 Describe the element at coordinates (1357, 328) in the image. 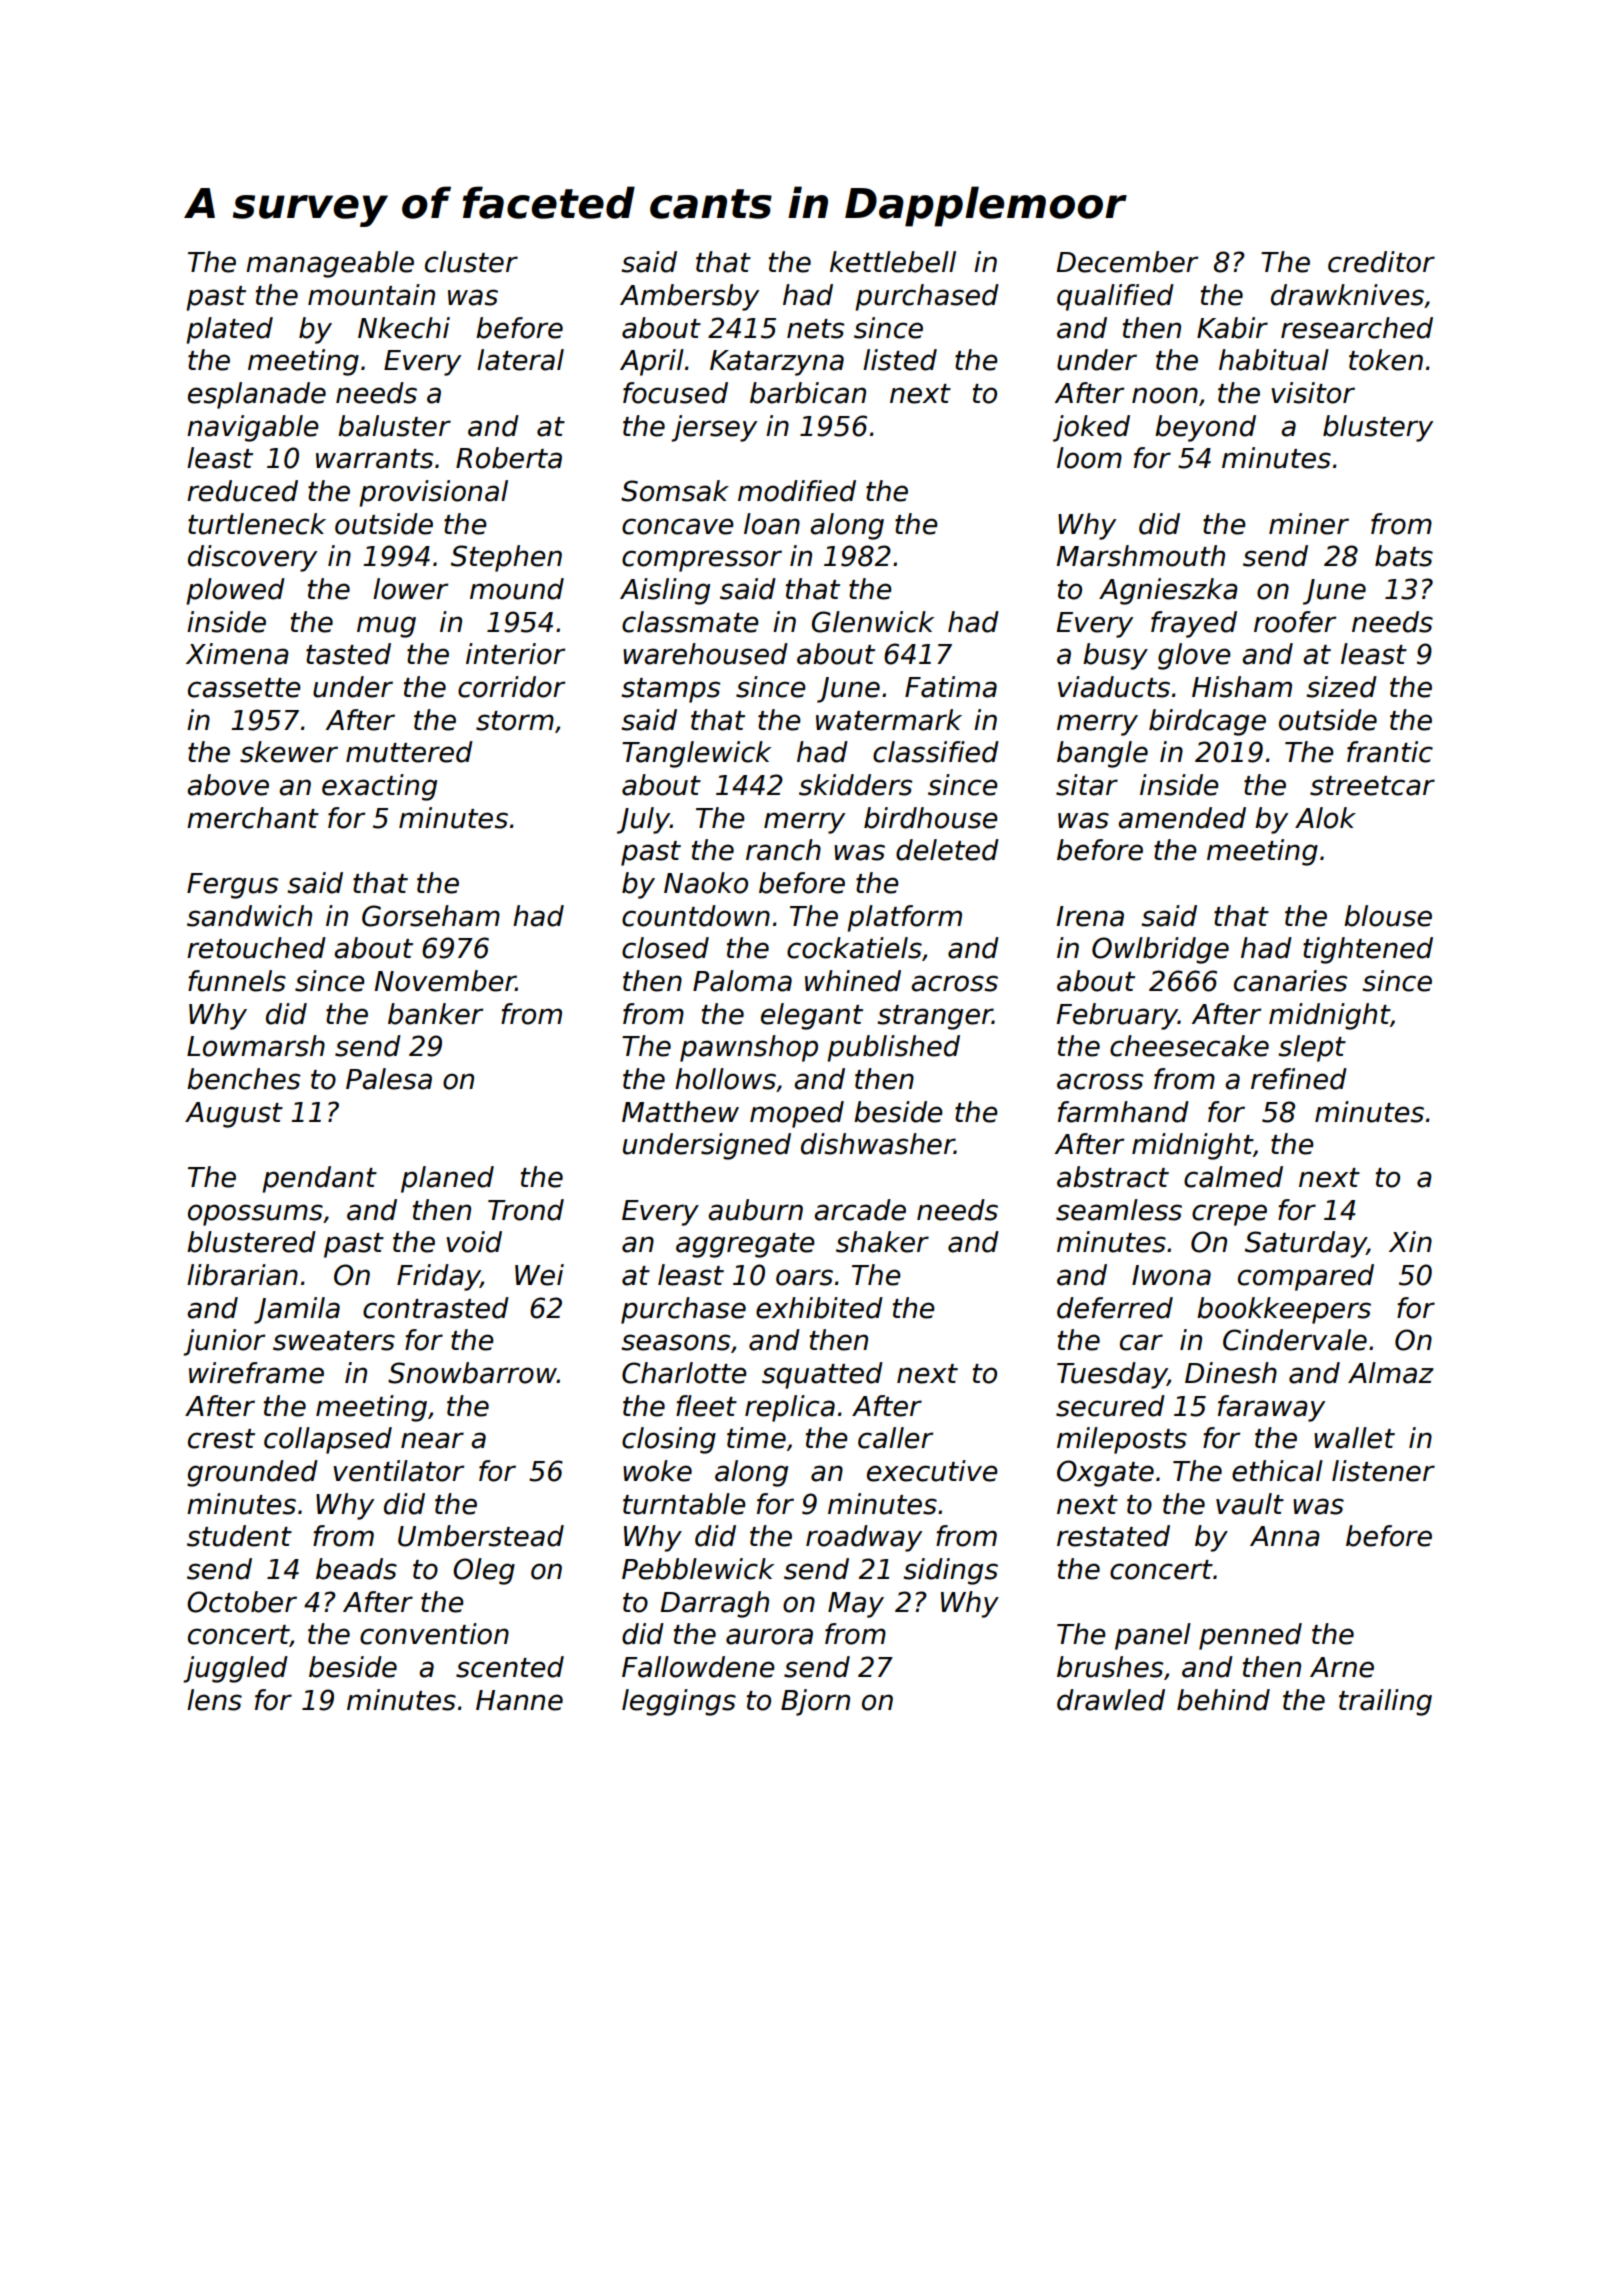

I see `researched` at that location.
